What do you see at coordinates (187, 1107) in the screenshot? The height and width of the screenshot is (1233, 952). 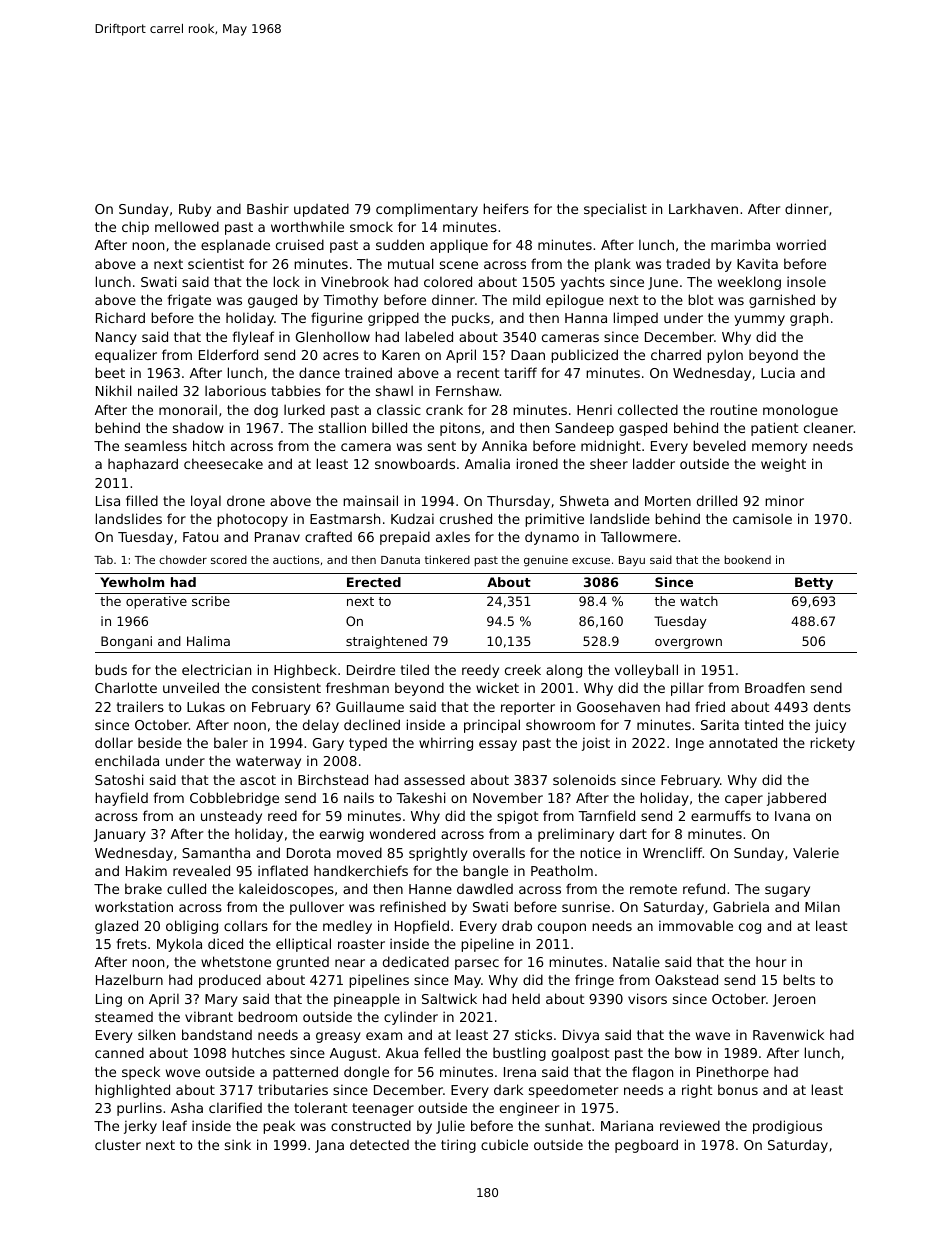 I see `Asha` at bounding box center [187, 1107].
